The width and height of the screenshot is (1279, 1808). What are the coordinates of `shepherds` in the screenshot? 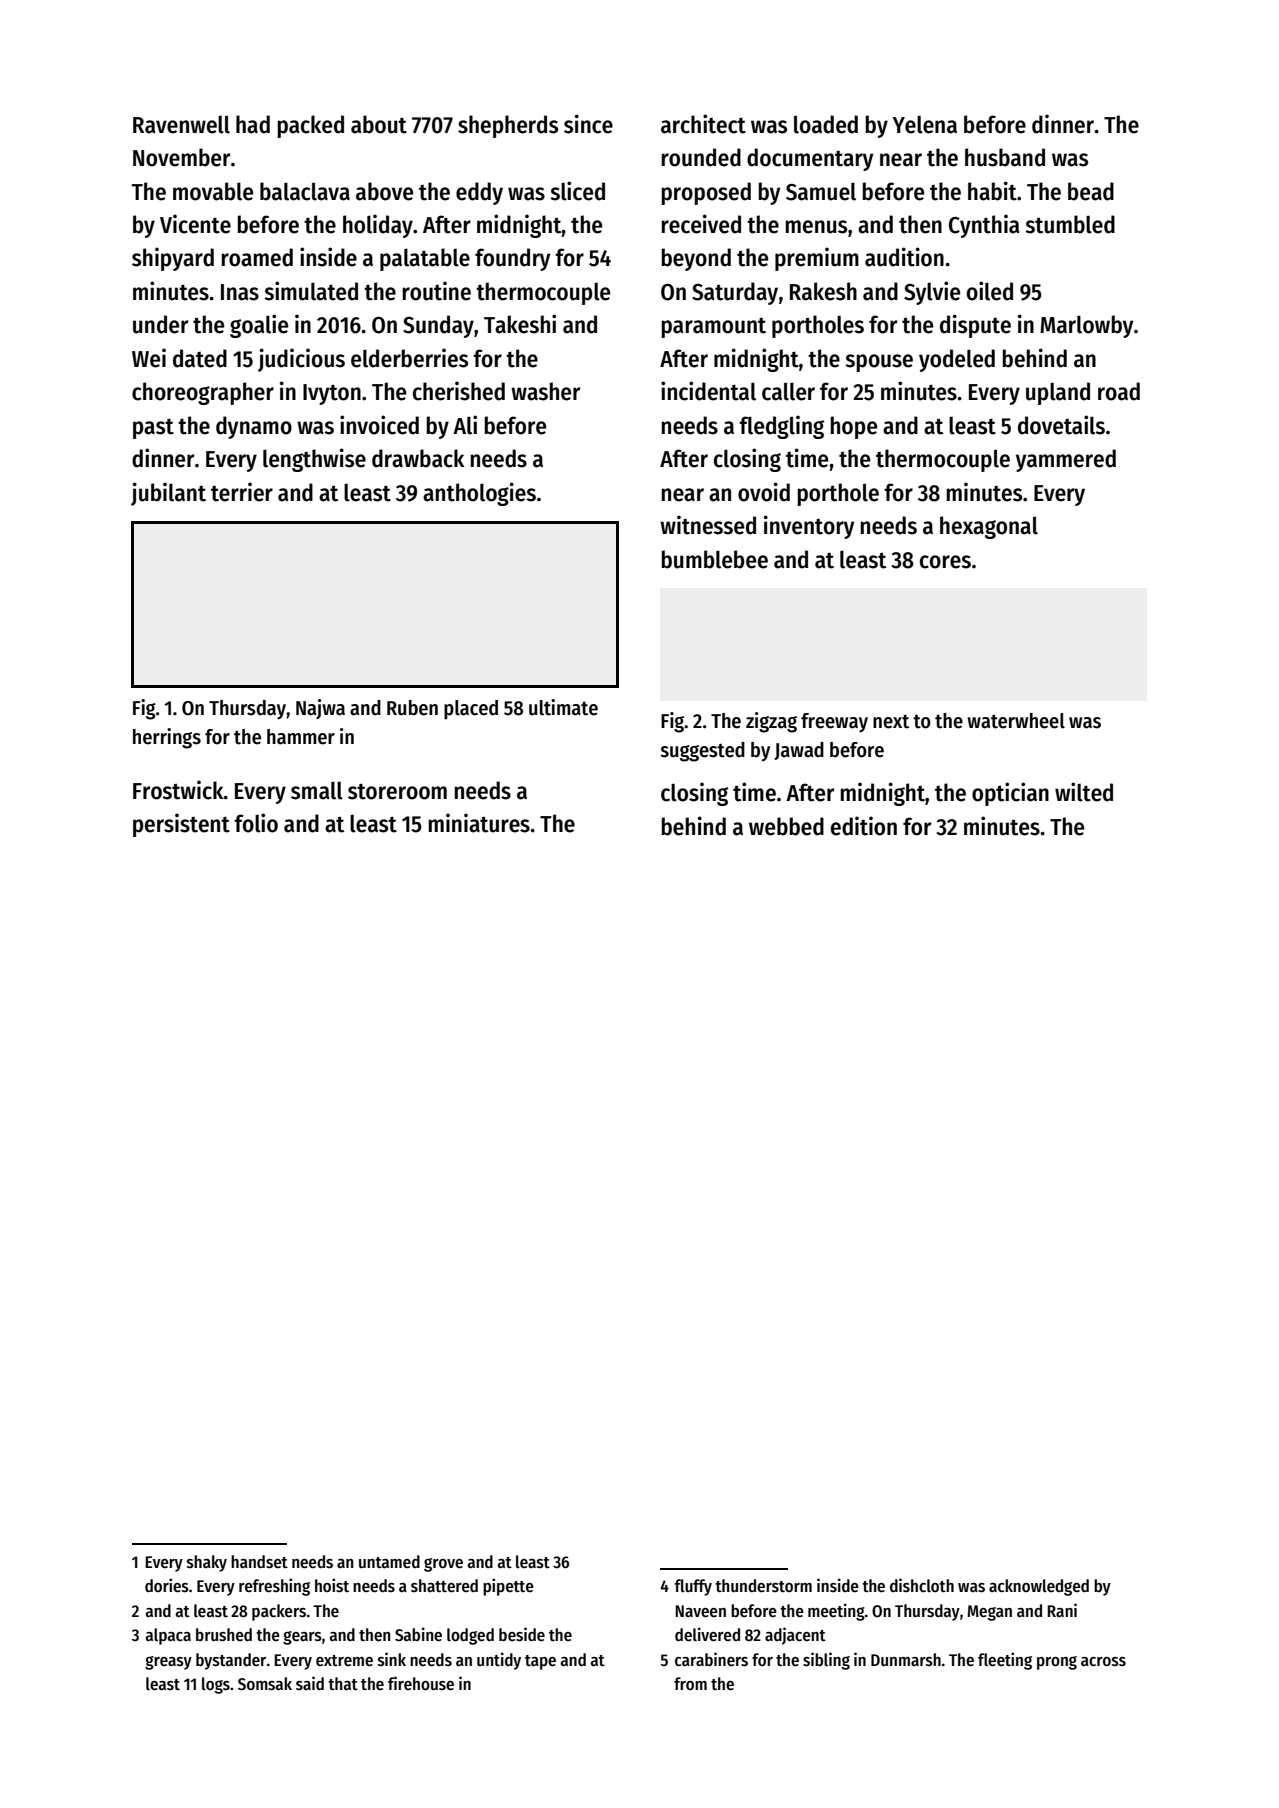 It's located at (508, 126).
